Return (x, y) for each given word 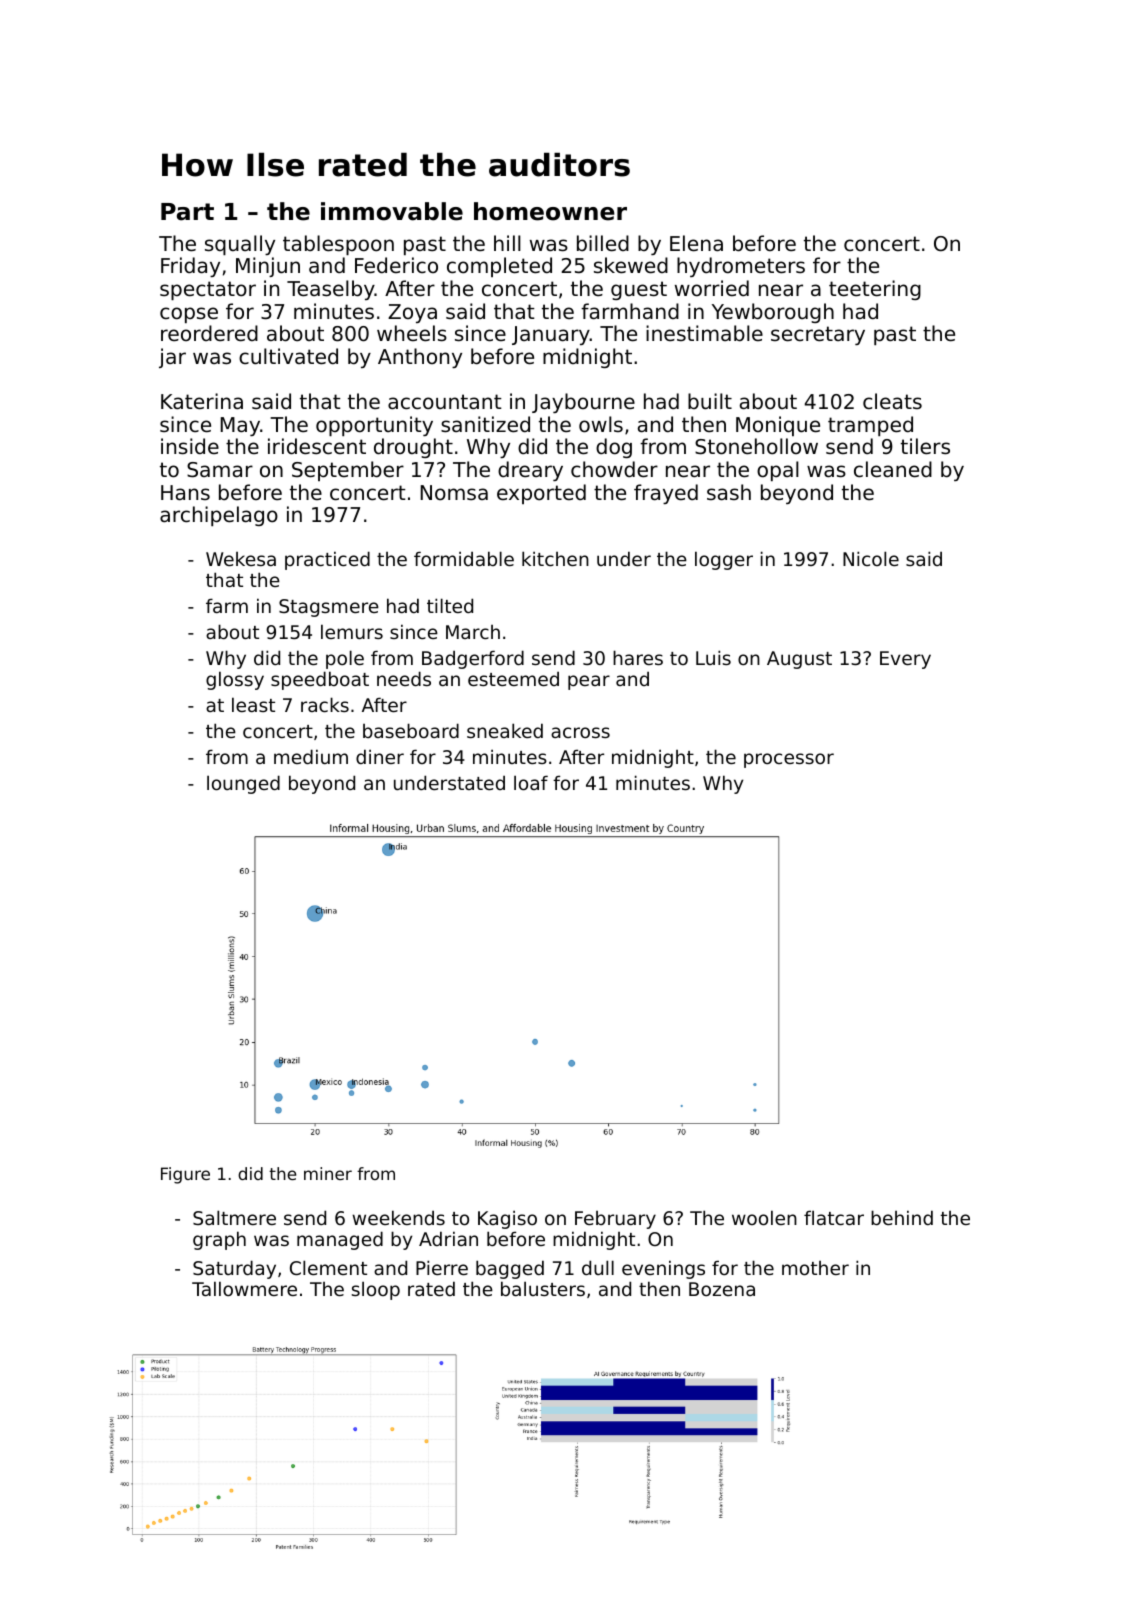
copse (189, 315)
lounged (243, 784)
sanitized (485, 424)
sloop (376, 1290)
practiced (327, 560)
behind (902, 1217)
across (580, 732)
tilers (925, 446)
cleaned (893, 469)
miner (328, 1173)
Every (905, 660)
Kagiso (507, 1219)
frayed (666, 494)
